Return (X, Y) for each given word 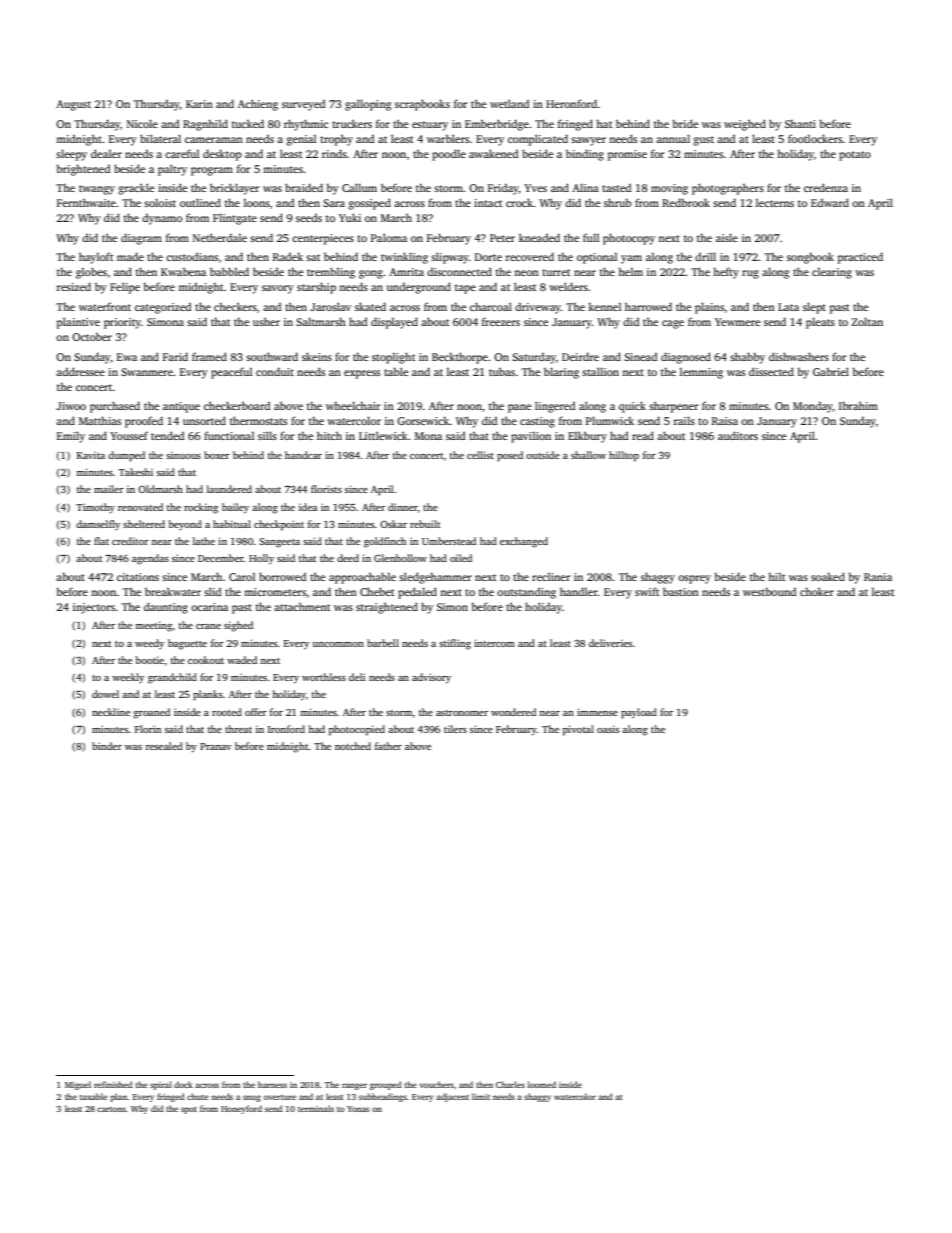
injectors (94, 608)
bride (685, 123)
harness (272, 1084)
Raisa (725, 421)
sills (267, 435)
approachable (362, 578)
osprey (694, 579)
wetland (509, 103)
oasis (608, 729)
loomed (542, 1084)
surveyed (303, 105)
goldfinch (385, 542)
